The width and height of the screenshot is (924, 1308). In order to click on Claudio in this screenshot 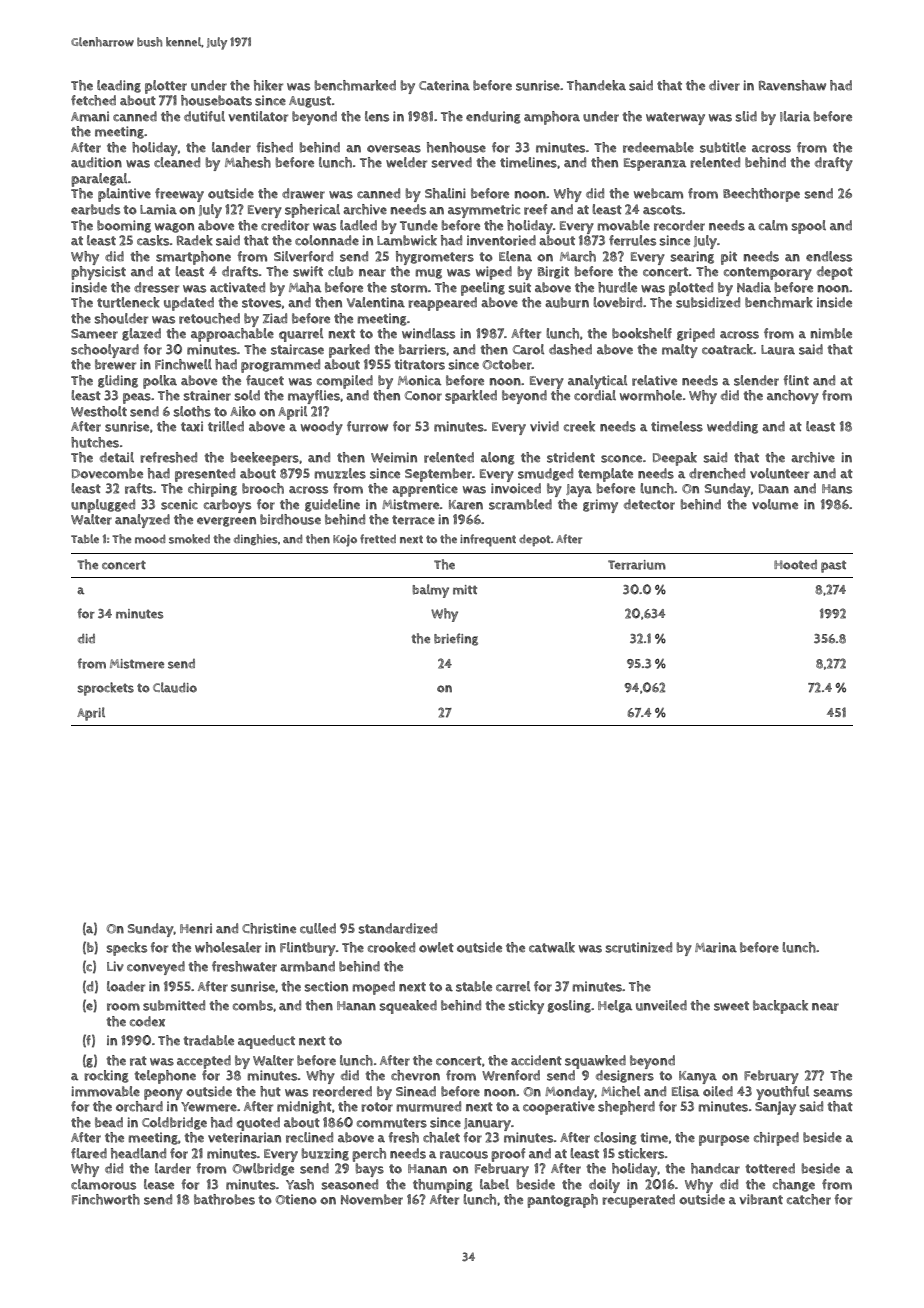, I will do `click(175, 687)`.
